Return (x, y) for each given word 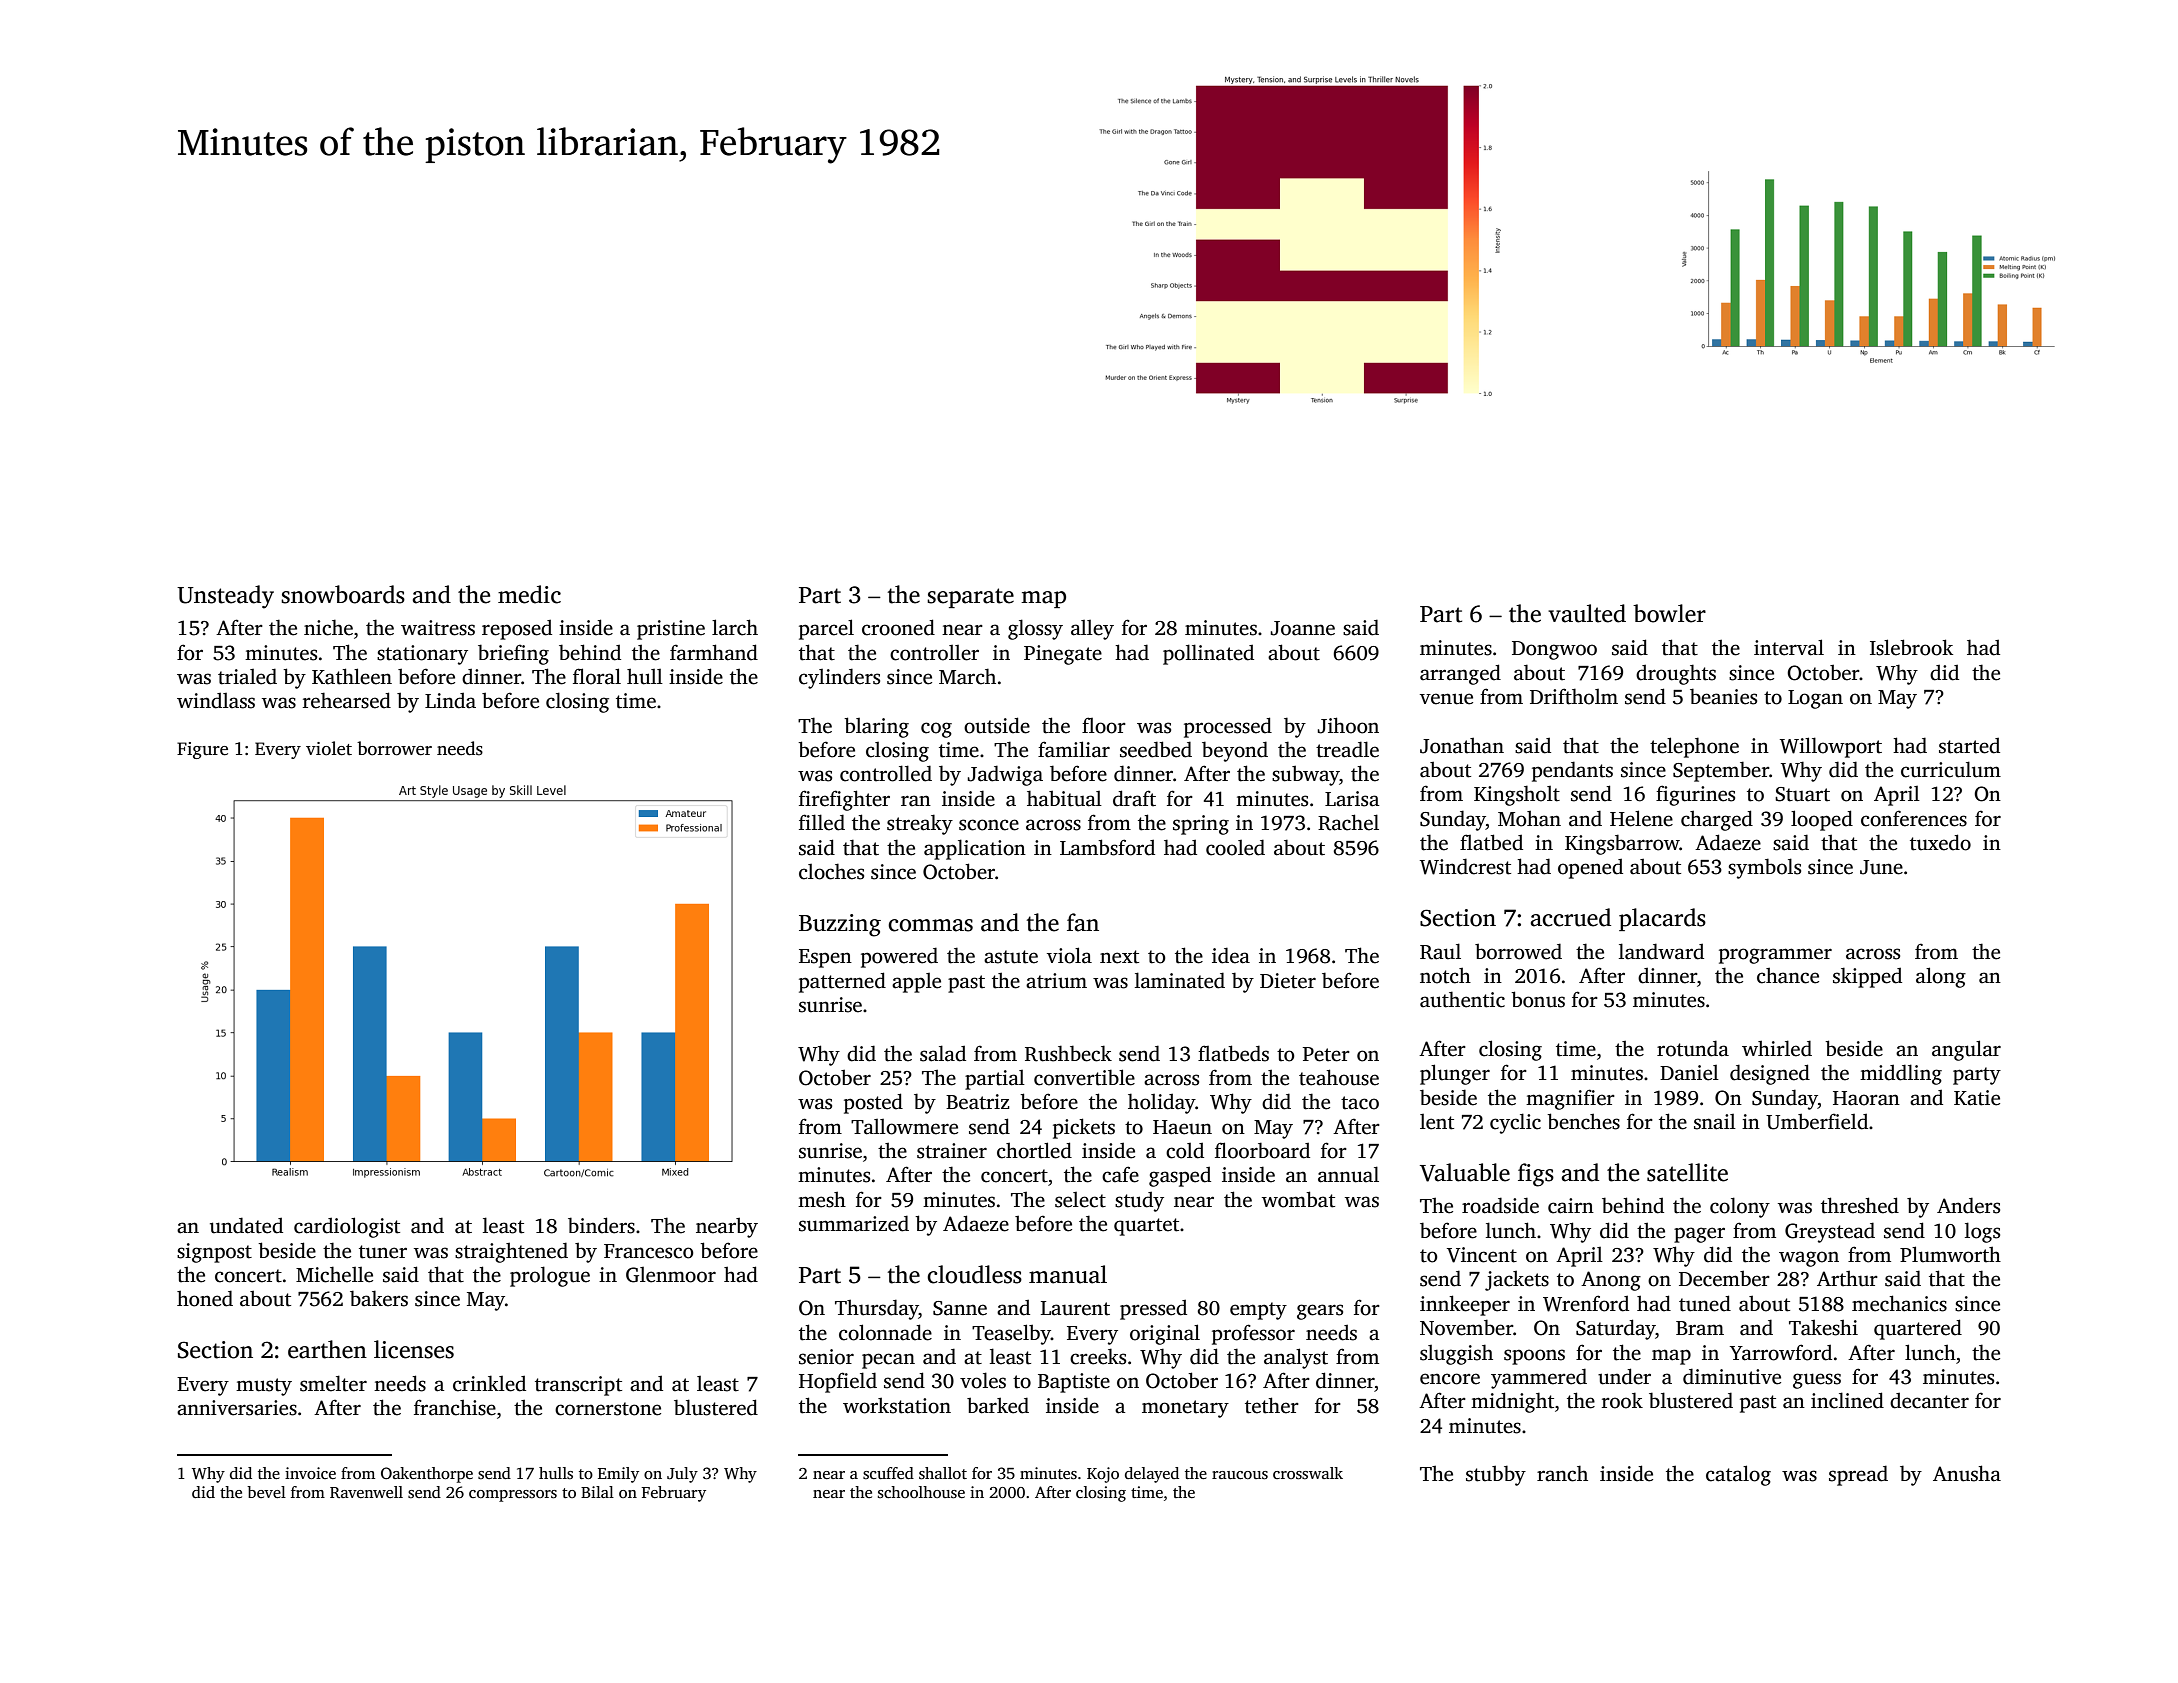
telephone (1694, 747)
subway (1305, 775)
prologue (550, 1276)
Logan (1815, 699)
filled (822, 822)
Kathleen (352, 676)
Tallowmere (904, 1127)
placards (1662, 919)
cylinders (839, 678)
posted (873, 1103)
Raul (1440, 951)
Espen (825, 958)
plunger (1455, 1074)
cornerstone (608, 1409)
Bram (1700, 1328)
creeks (1098, 1356)
